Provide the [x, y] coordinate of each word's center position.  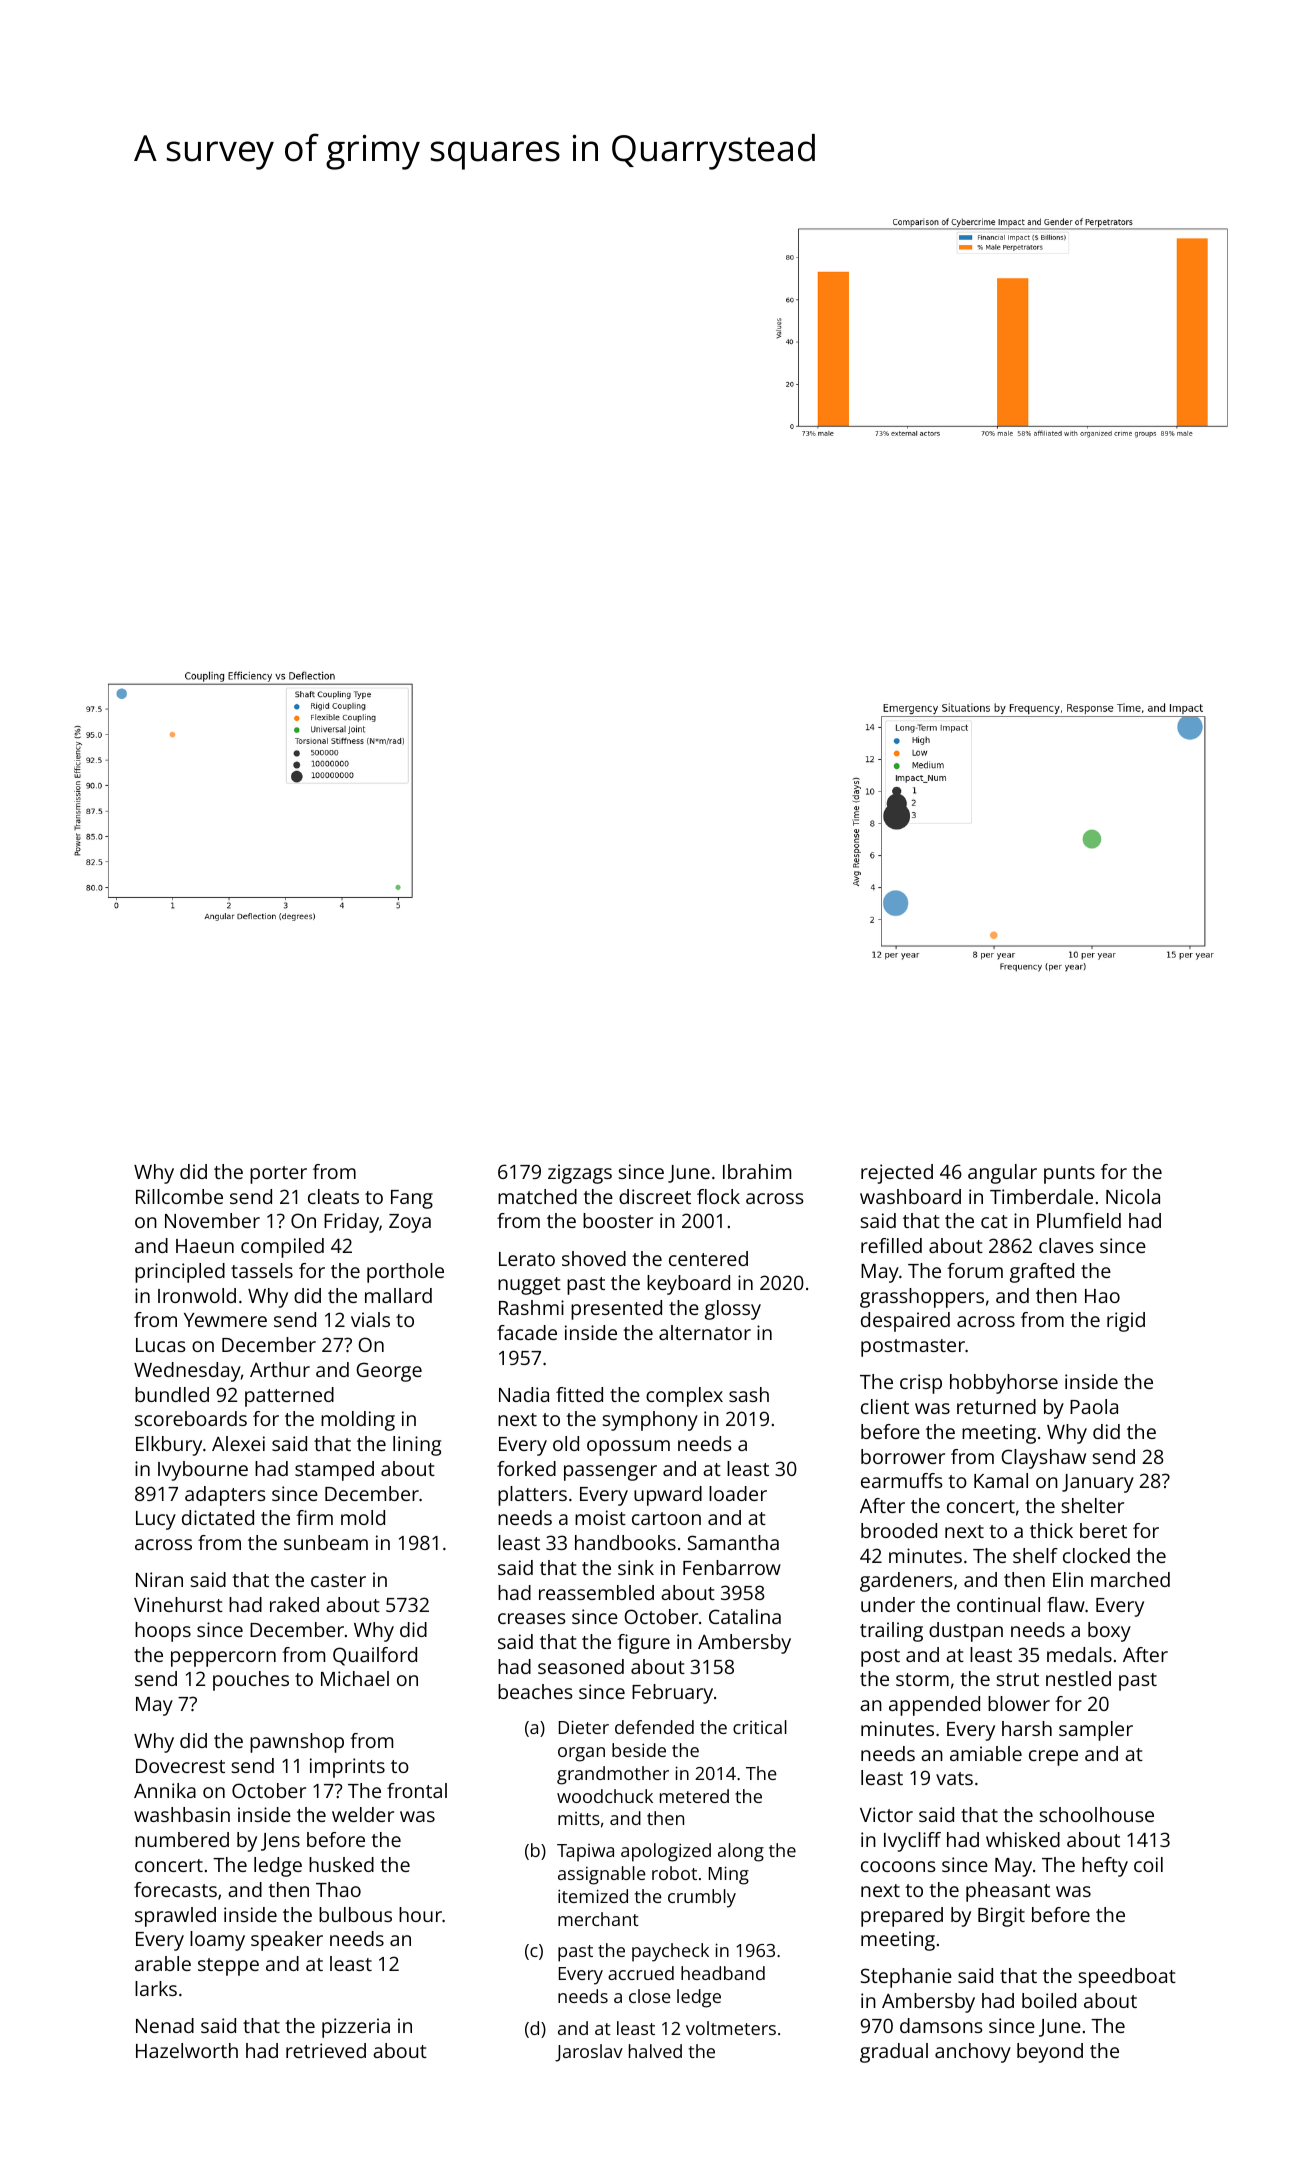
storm [922, 1679]
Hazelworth [187, 2050]
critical [760, 1727]
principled [180, 1273]
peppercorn [223, 1659]
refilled [891, 1245]
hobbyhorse [1004, 1384]
